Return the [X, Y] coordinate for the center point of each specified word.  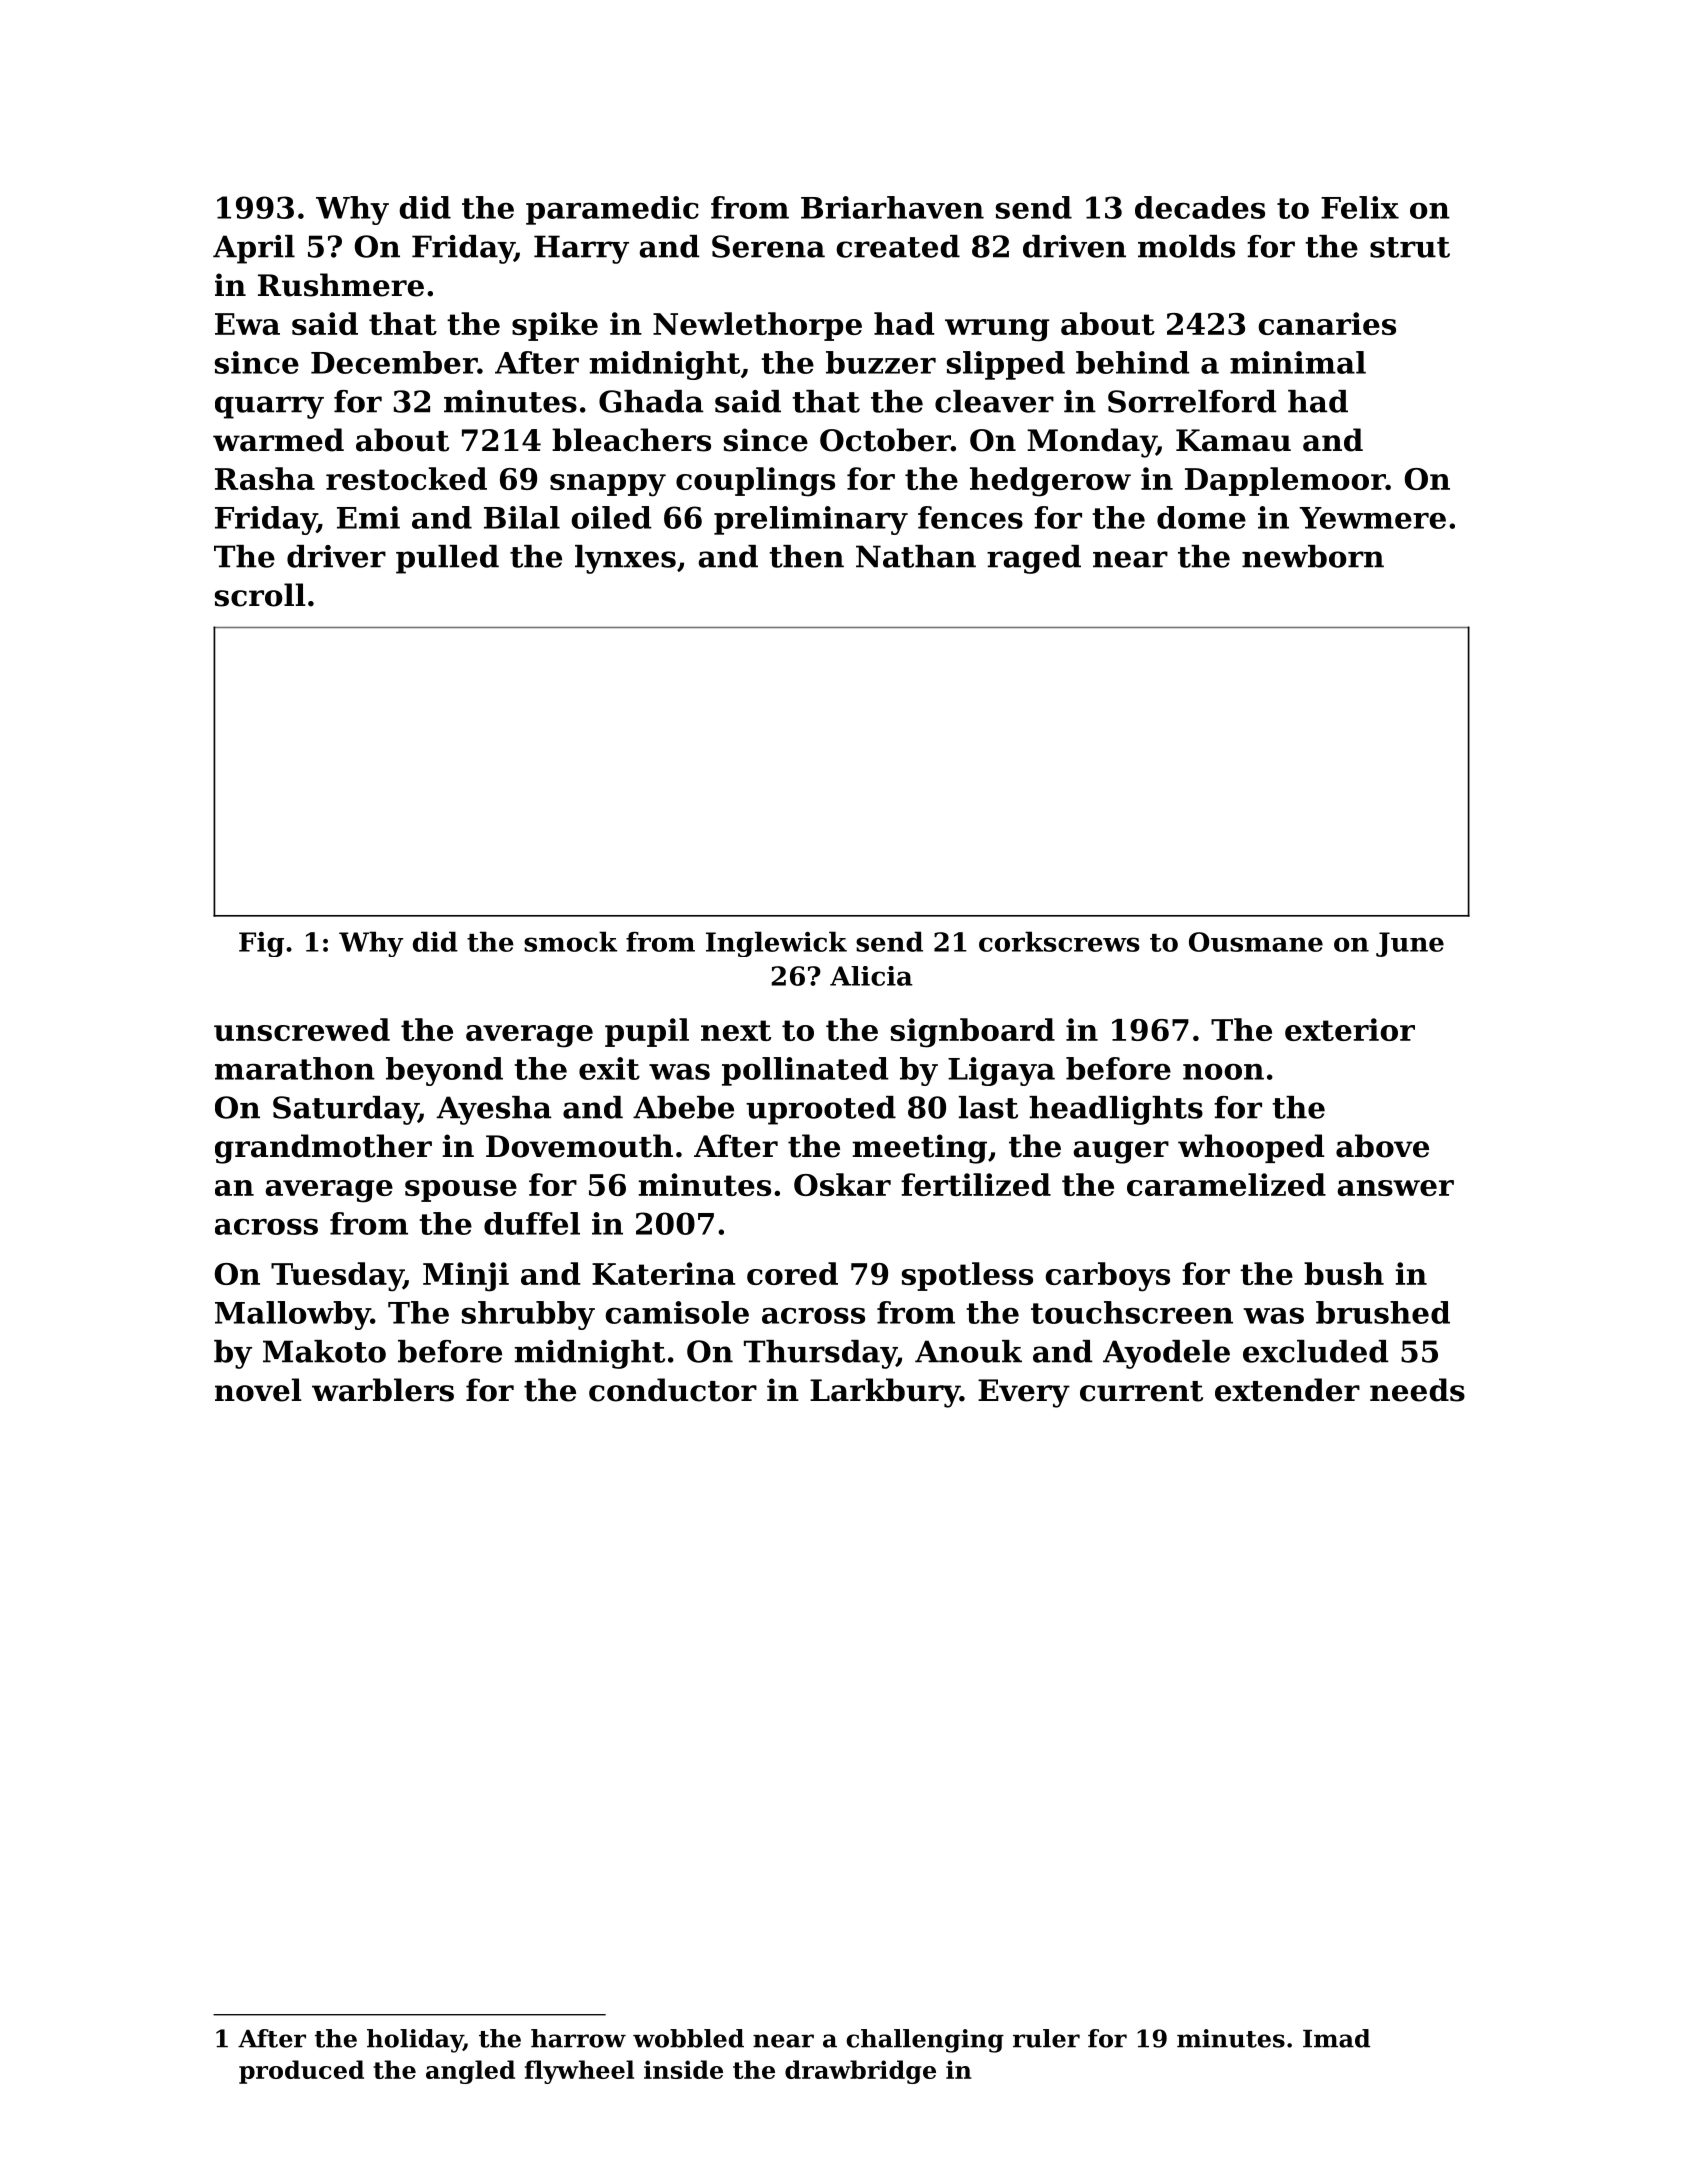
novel [258, 1390]
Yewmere [1372, 518]
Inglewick [776, 944]
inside [683, 2069]
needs [1417, 1390]
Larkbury [885, 1393]
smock [570, 941]
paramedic [612, 210]
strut [1410, 247]
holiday [415, 2041]
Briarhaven [892, 207]
